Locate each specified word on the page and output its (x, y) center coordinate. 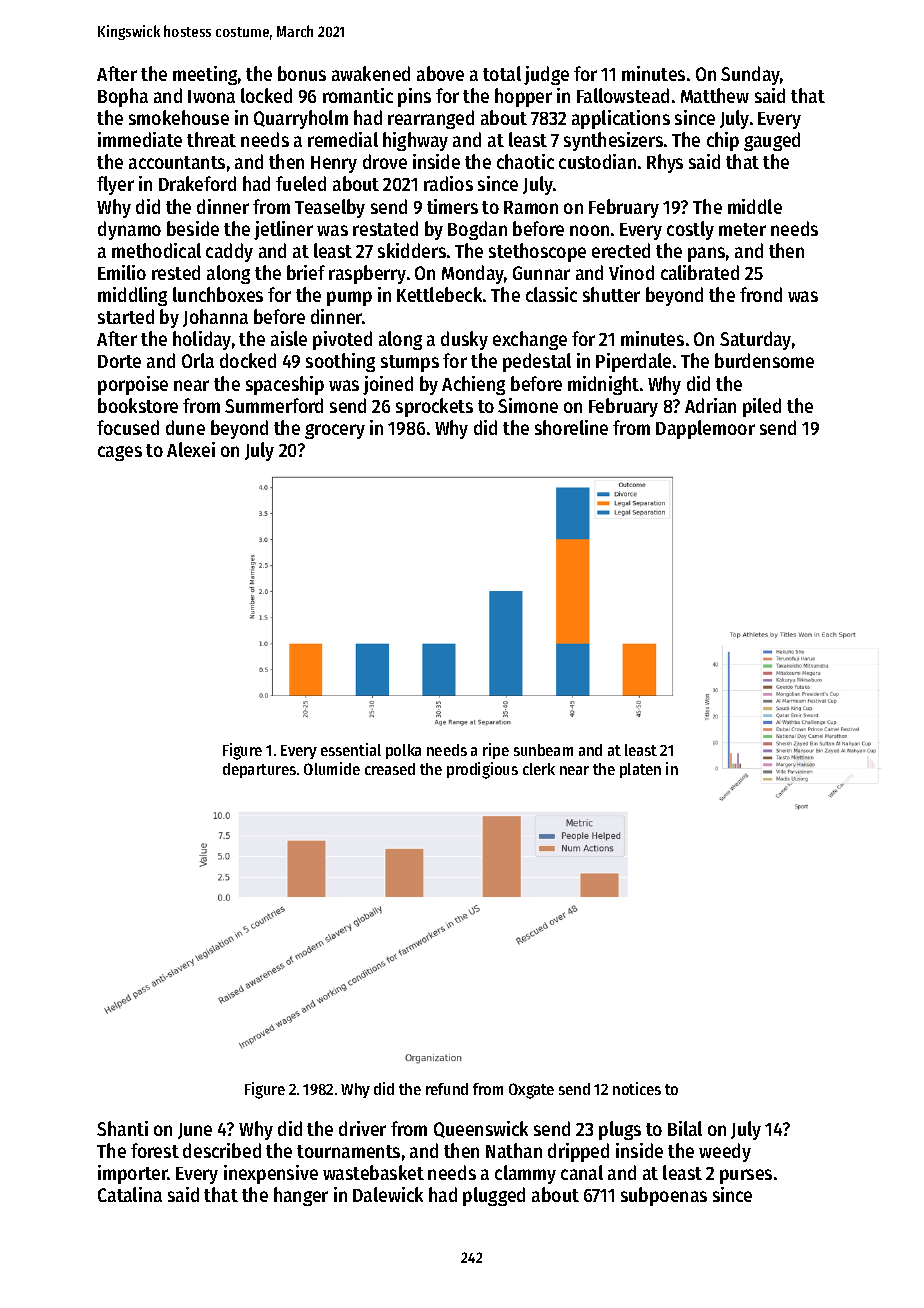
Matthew (715, 95)
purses (746, 1176)
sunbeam (543, 750)
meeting (205, 75)
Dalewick (388, 1194)
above (440, 73)
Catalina (130, 1194)
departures (259, 770)
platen (640, 770)
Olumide (332, 768)
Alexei (191, 449)
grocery (335, 431)
